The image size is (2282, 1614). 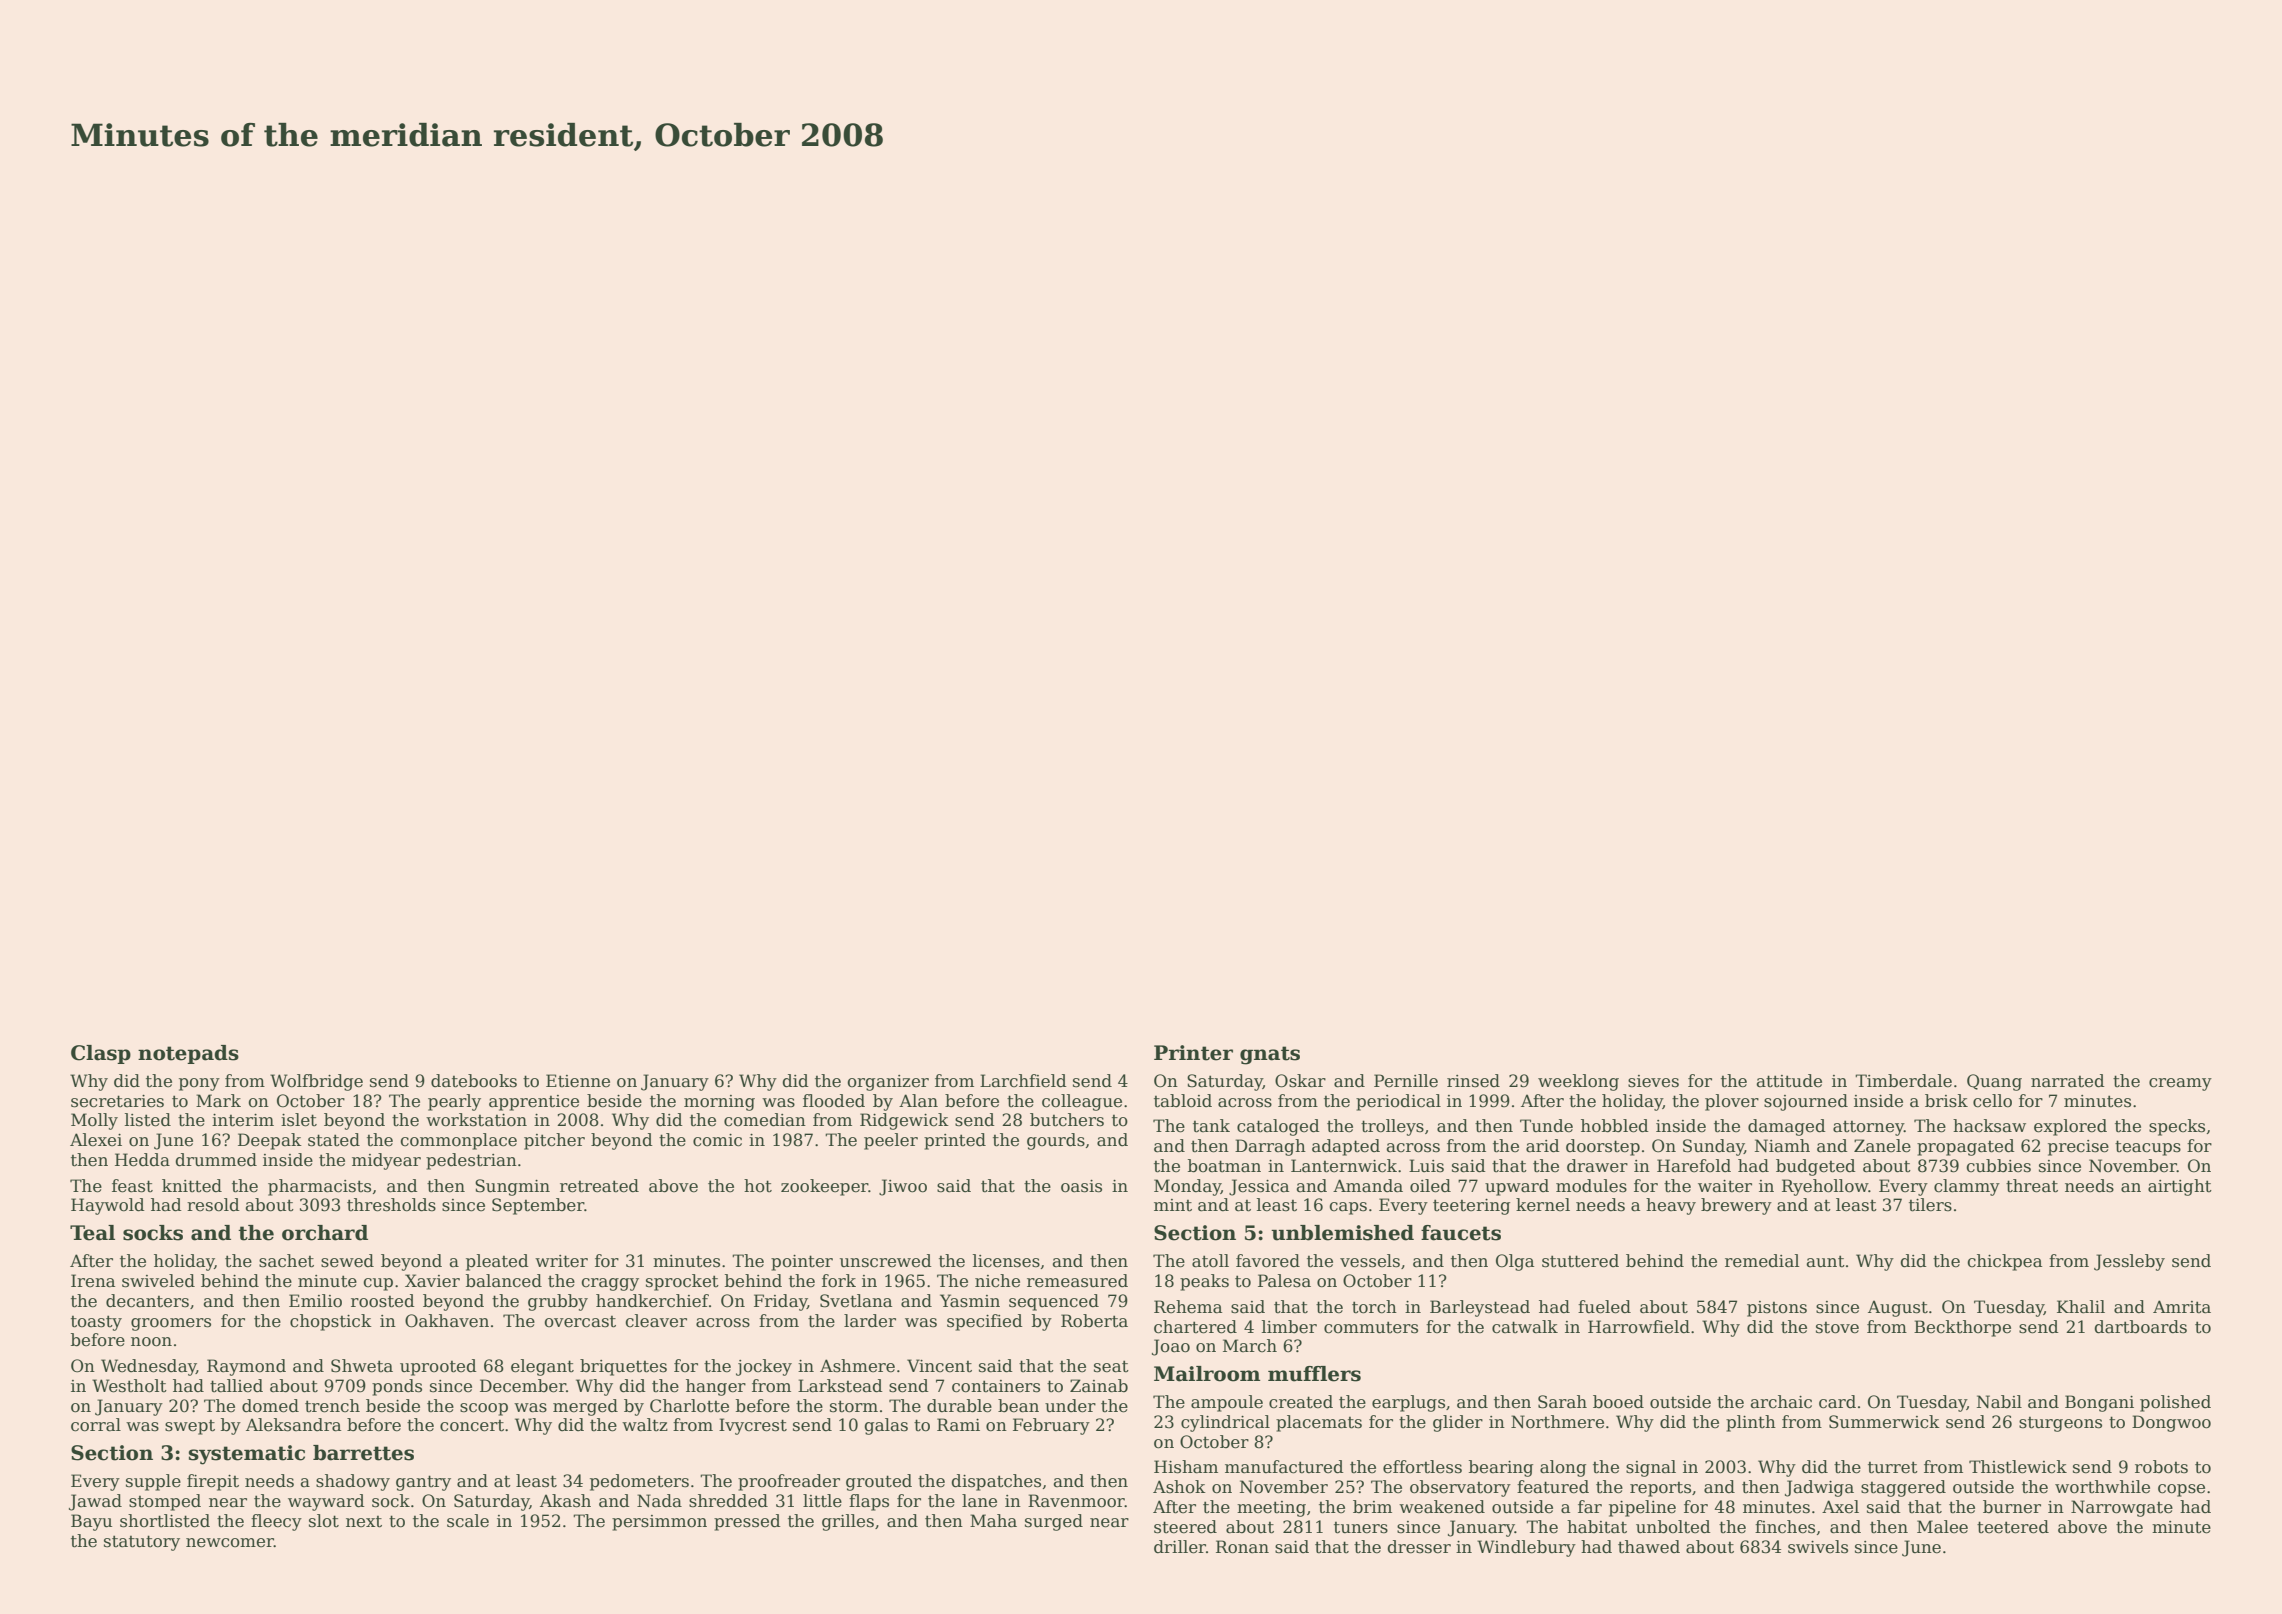 I want to click on fork, so click(x=839, y=1281).
